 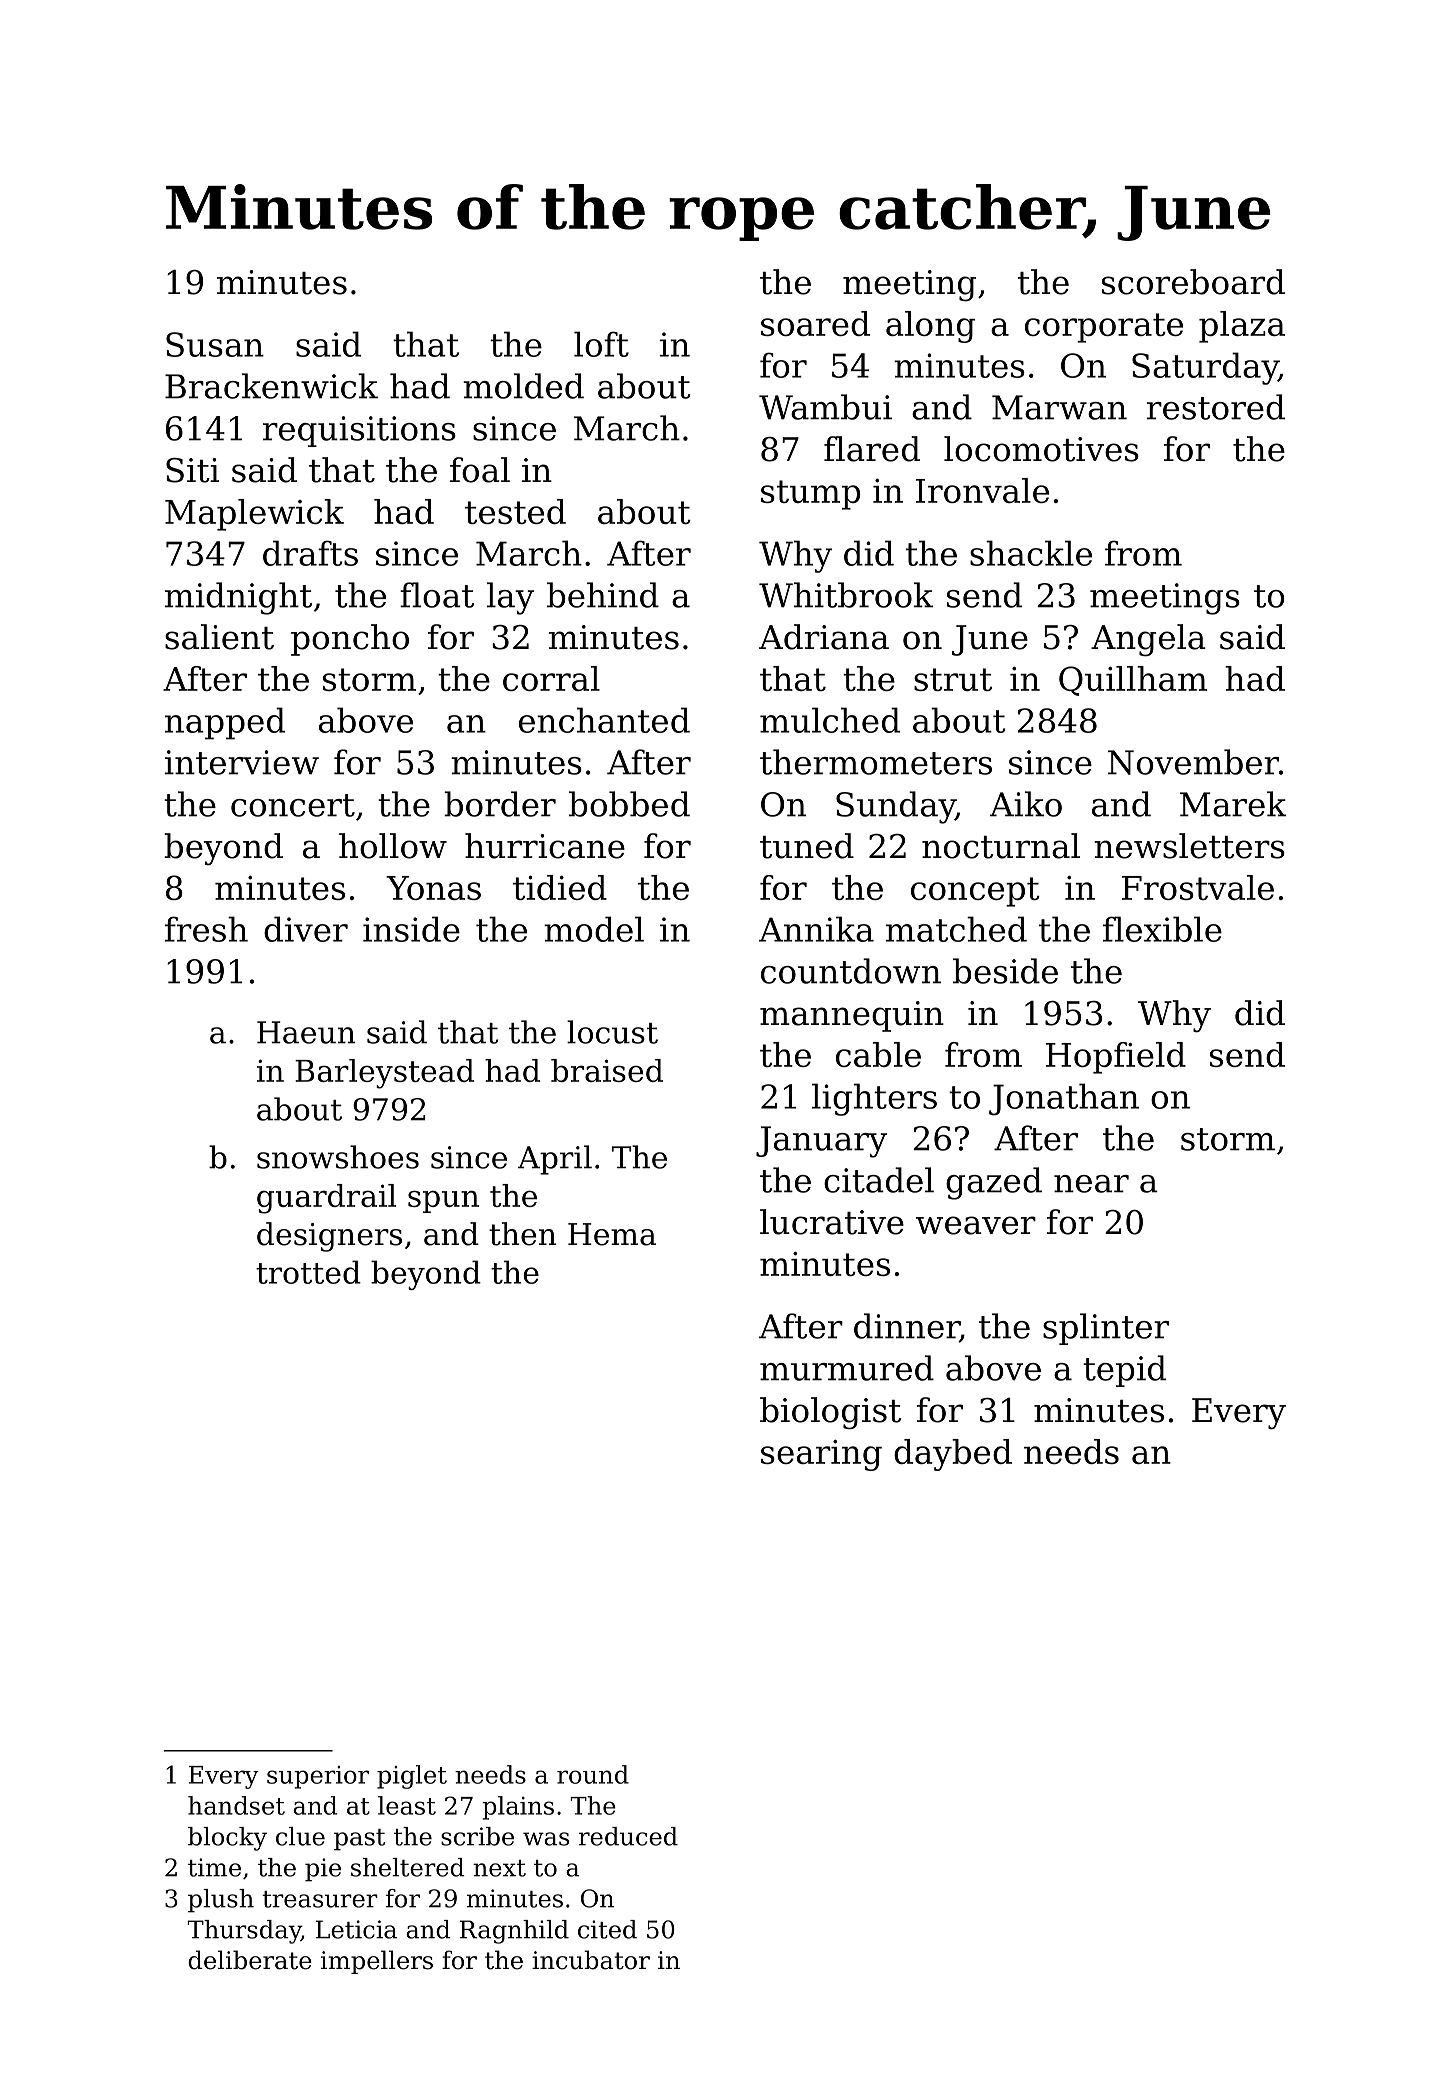 I want to click on Jonathan, so click(x=1064, y=1099).
